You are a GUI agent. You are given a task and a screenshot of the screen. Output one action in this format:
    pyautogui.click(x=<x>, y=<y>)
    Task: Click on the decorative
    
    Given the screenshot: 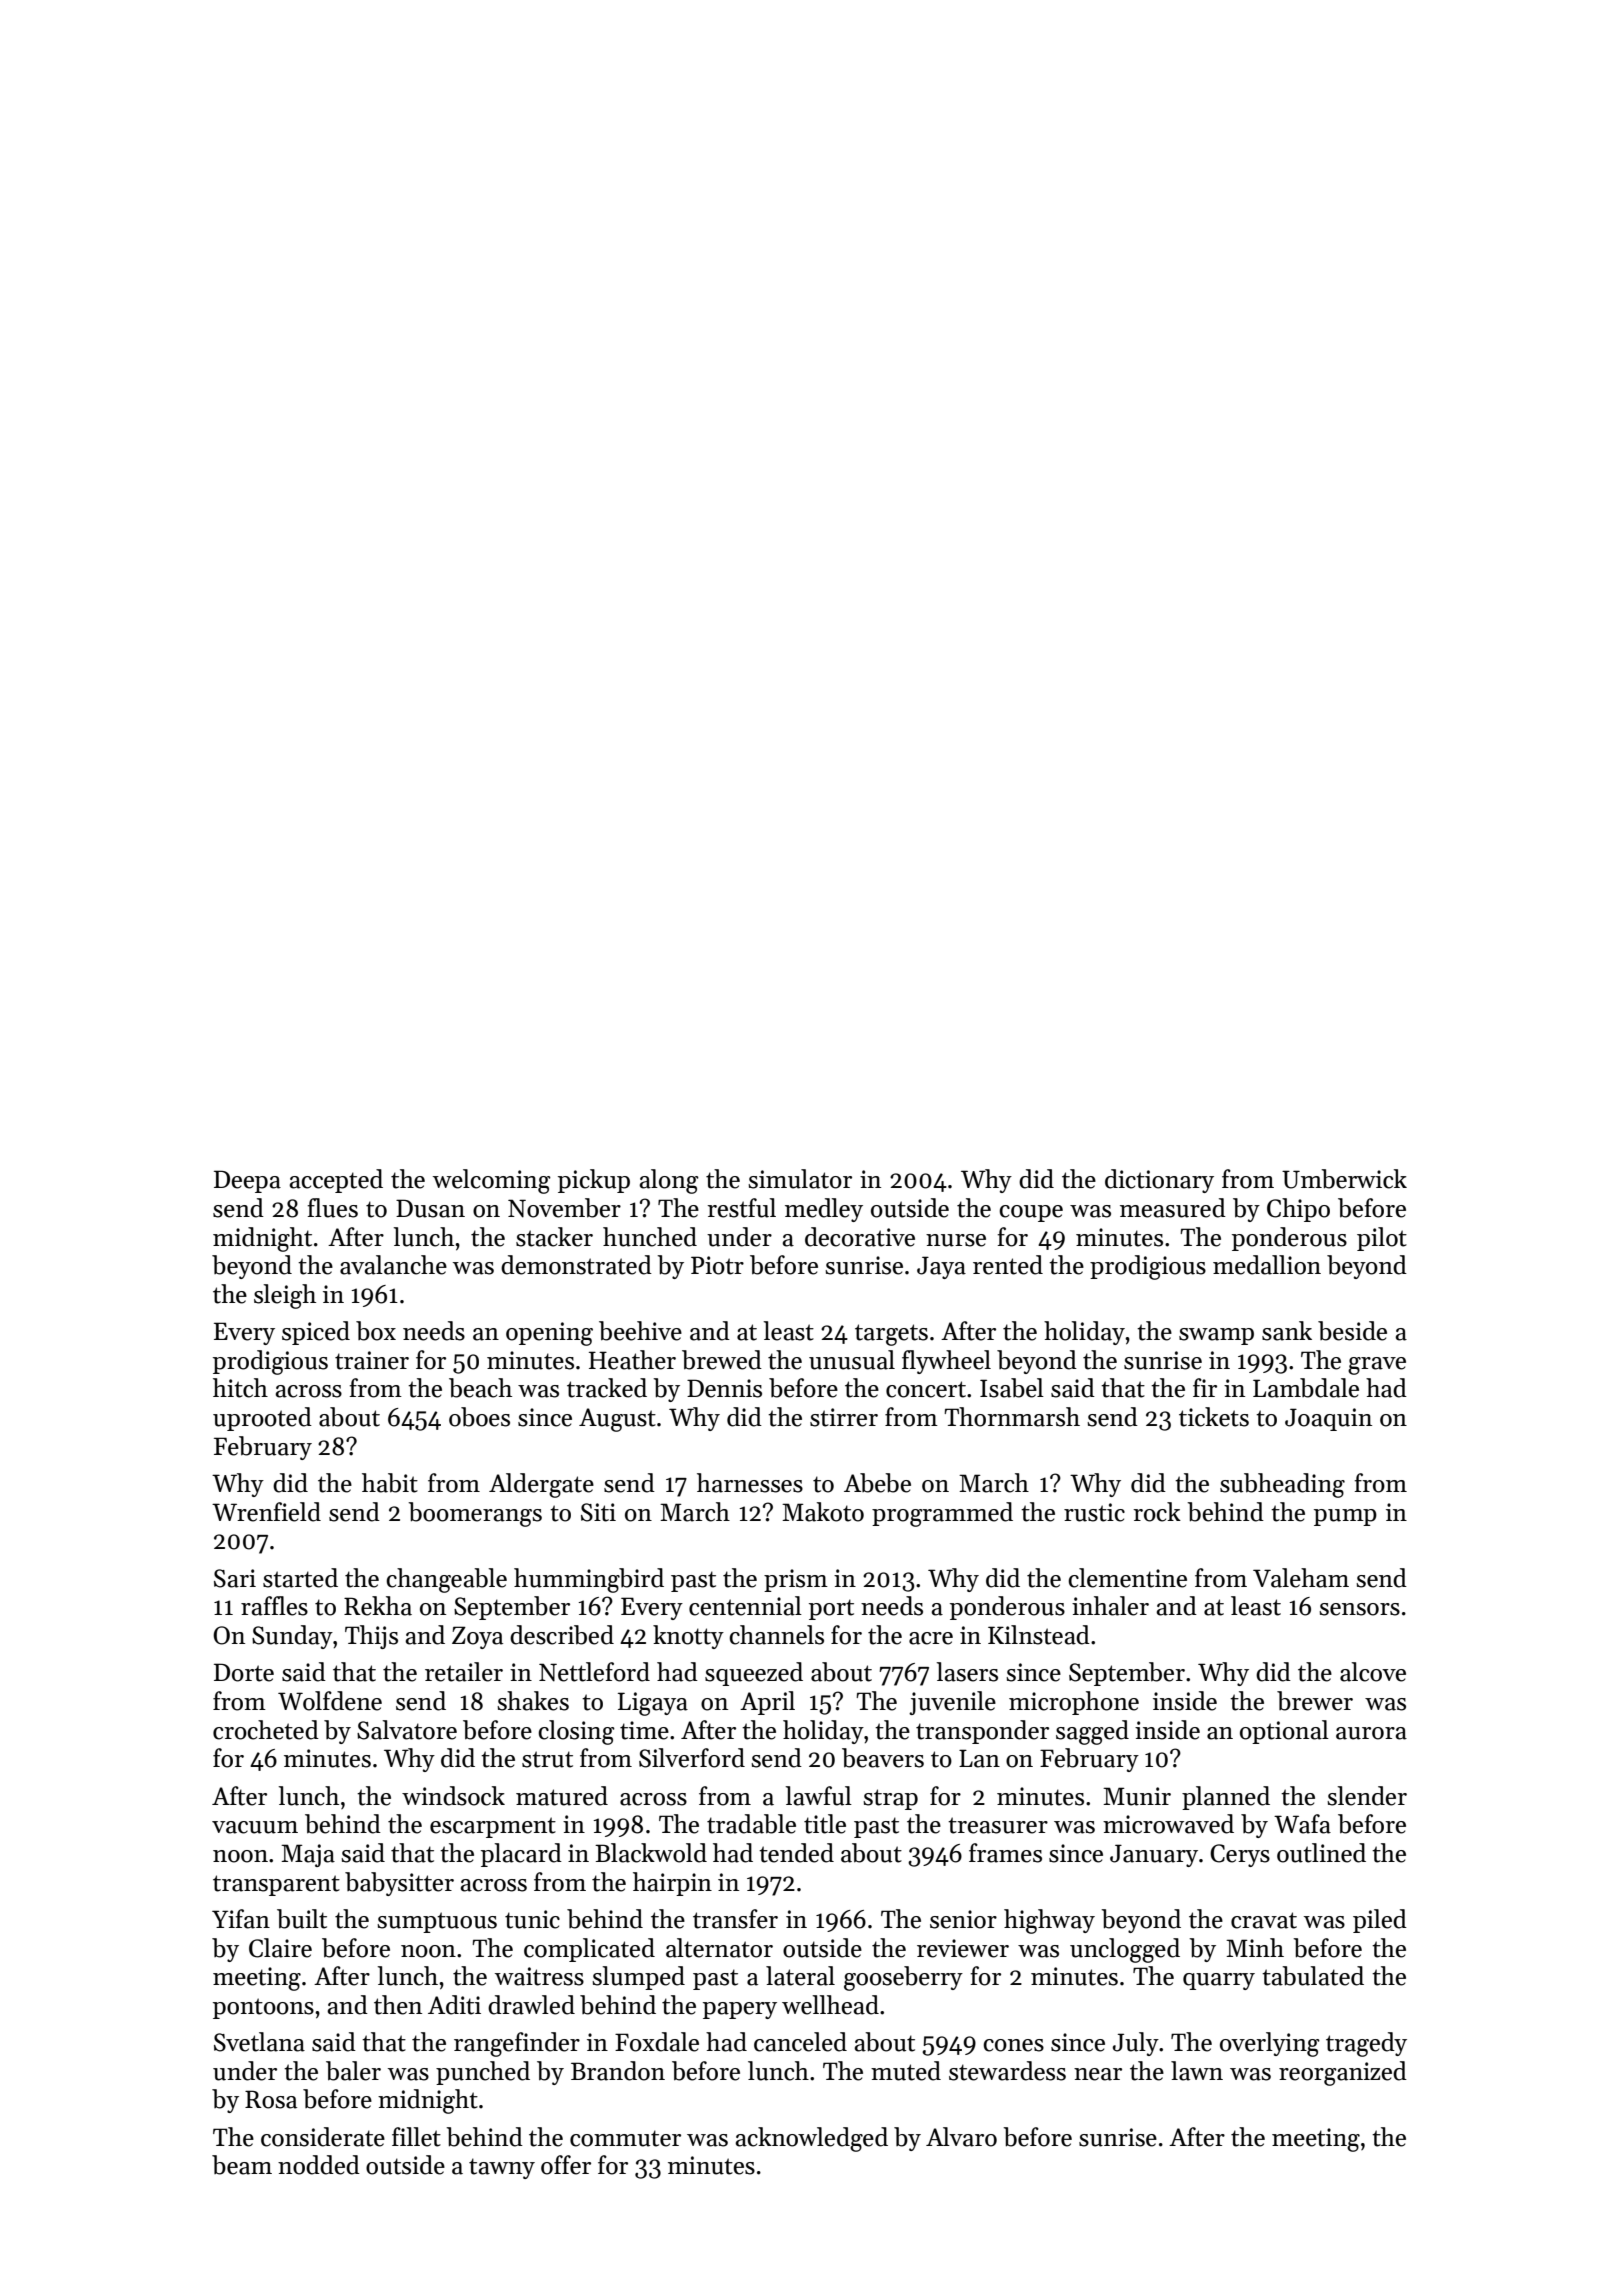 What is the action you would take?
    pyautogui.click(x=860, y=1237)
